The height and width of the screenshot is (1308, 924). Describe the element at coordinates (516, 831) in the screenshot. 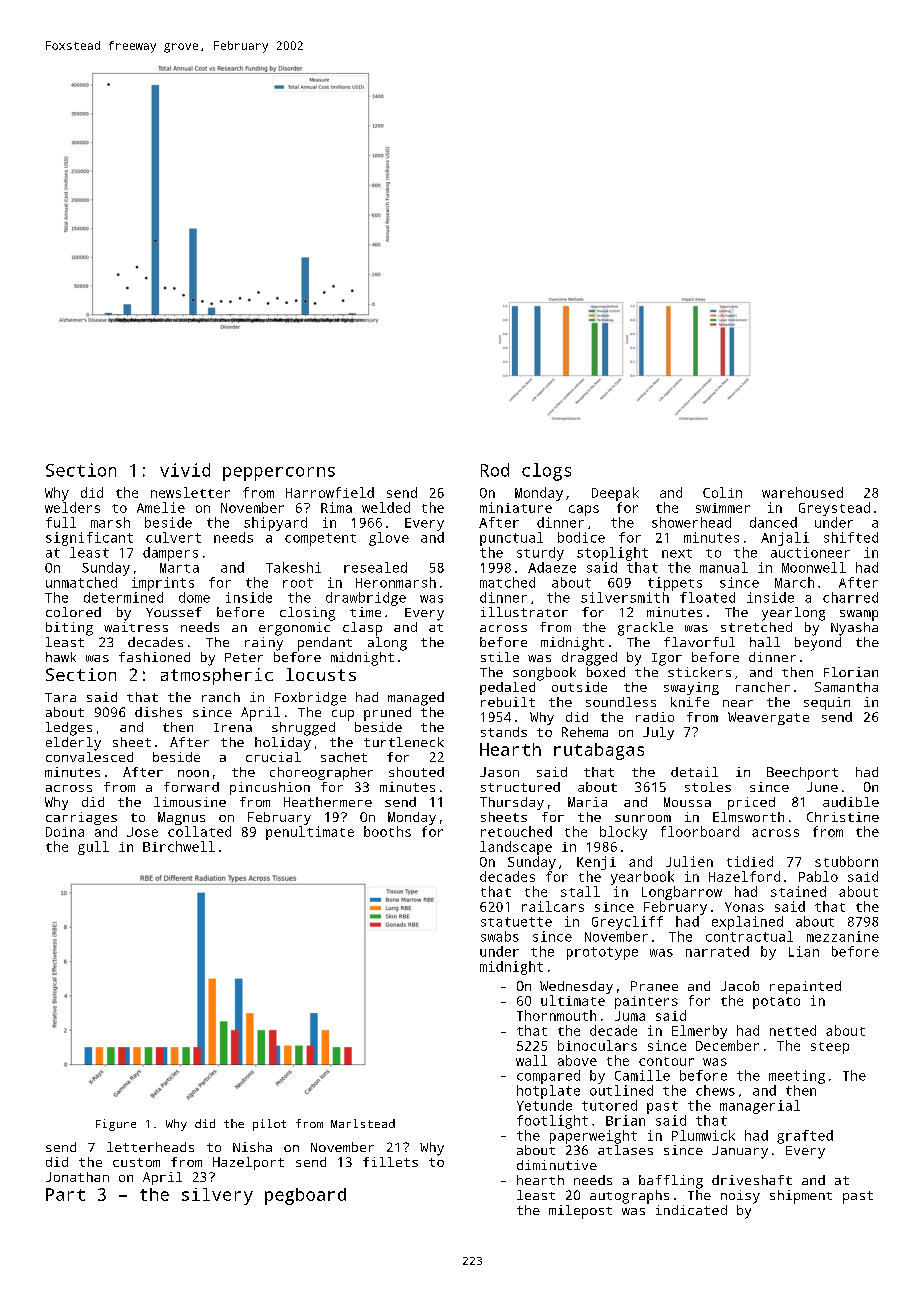

I see `retouched` at that location.
